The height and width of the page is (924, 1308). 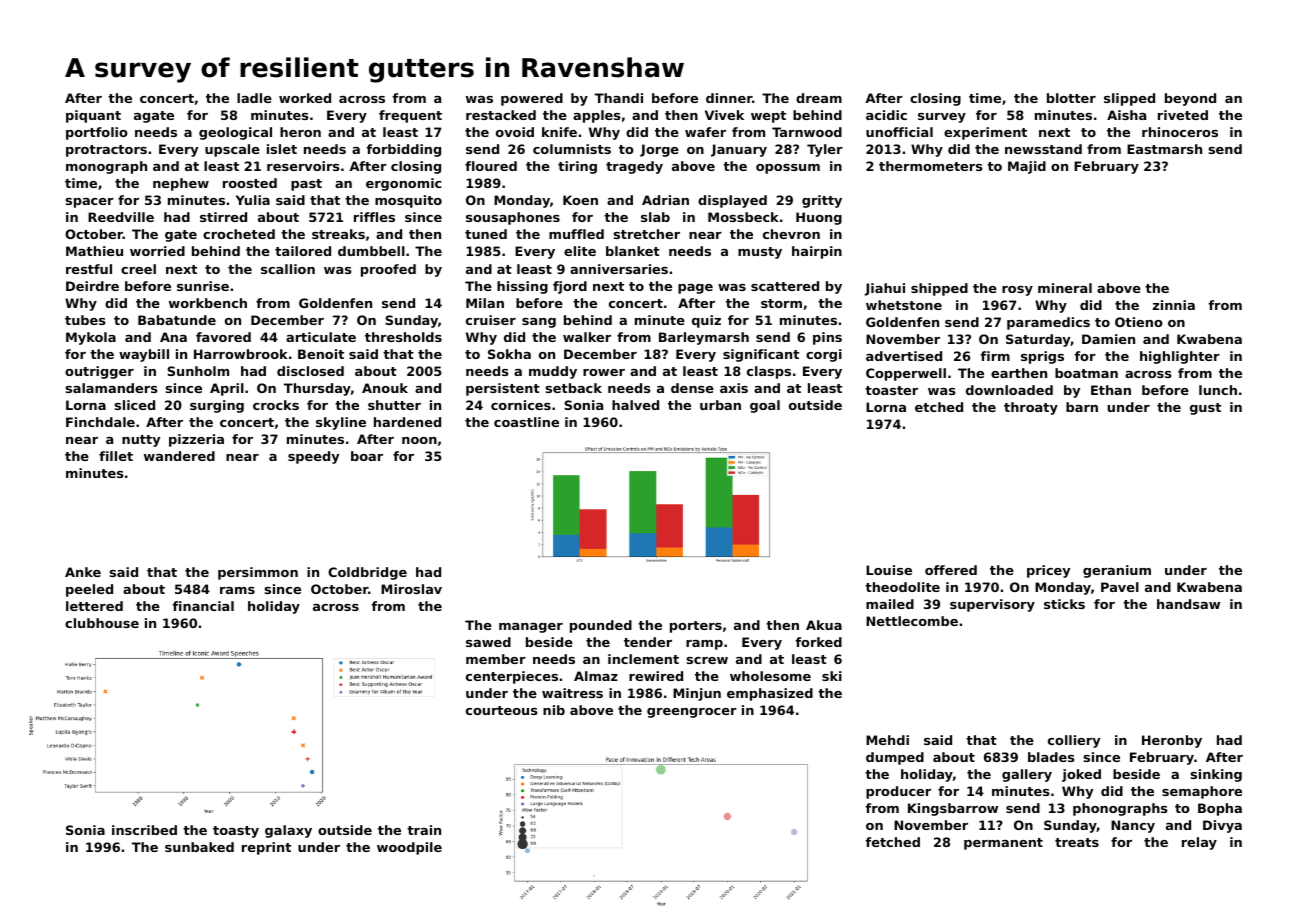 What do you see at coordinates (890, 604) in the page?
I see `mailed` at bounding box center [890, 604].
